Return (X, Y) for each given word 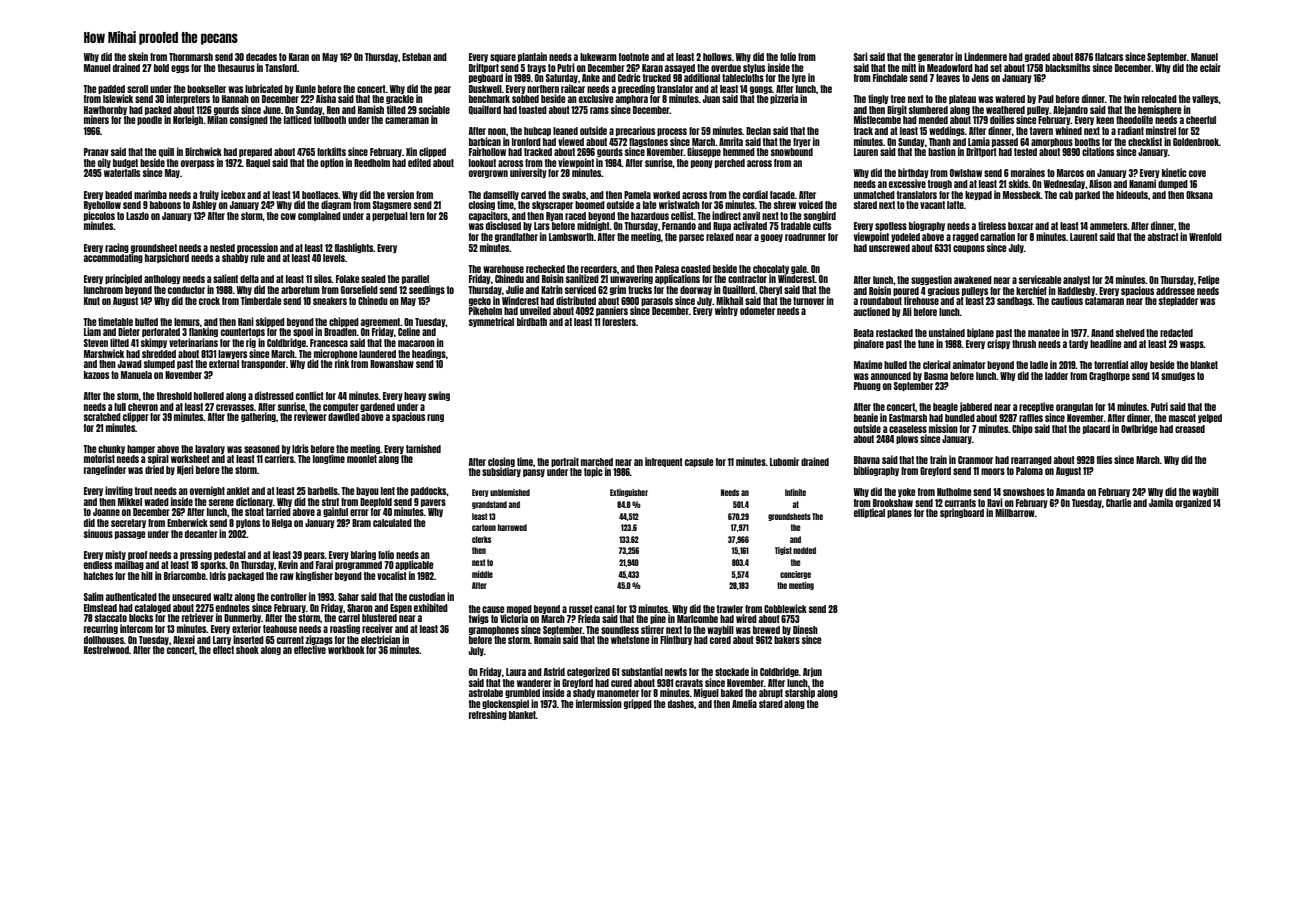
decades (261, 57)
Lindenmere (985, 56)
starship (800, 693)
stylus (754, 68)
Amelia (744, 703)
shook (247, 650)
